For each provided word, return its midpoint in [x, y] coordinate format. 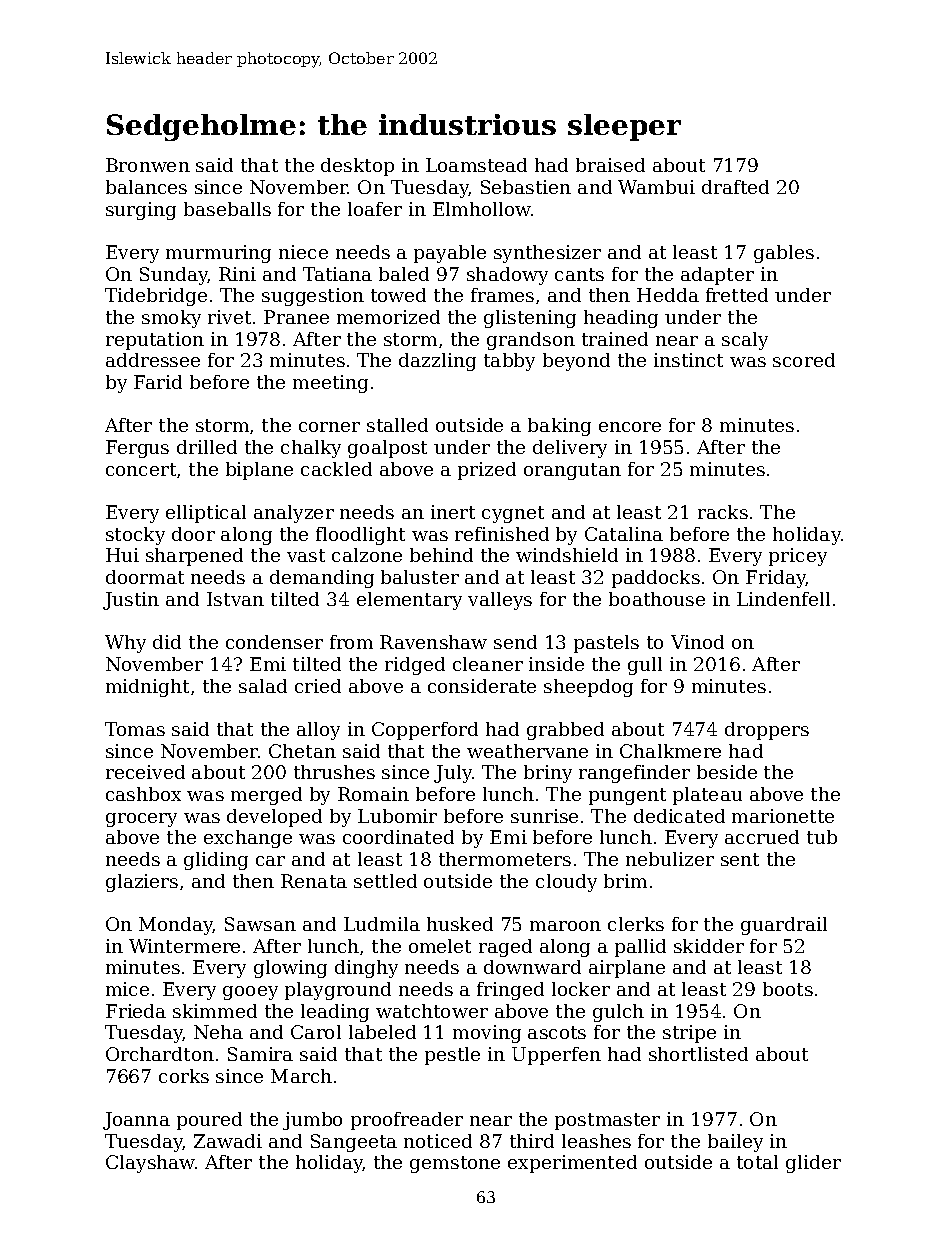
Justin [131, 601]
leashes [596, 1141]
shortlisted [698, 1054]
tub [822, 837]
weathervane [527, 751]
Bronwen [148, 165]
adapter [717, 276]
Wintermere [184, 946]
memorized [388, 317]
